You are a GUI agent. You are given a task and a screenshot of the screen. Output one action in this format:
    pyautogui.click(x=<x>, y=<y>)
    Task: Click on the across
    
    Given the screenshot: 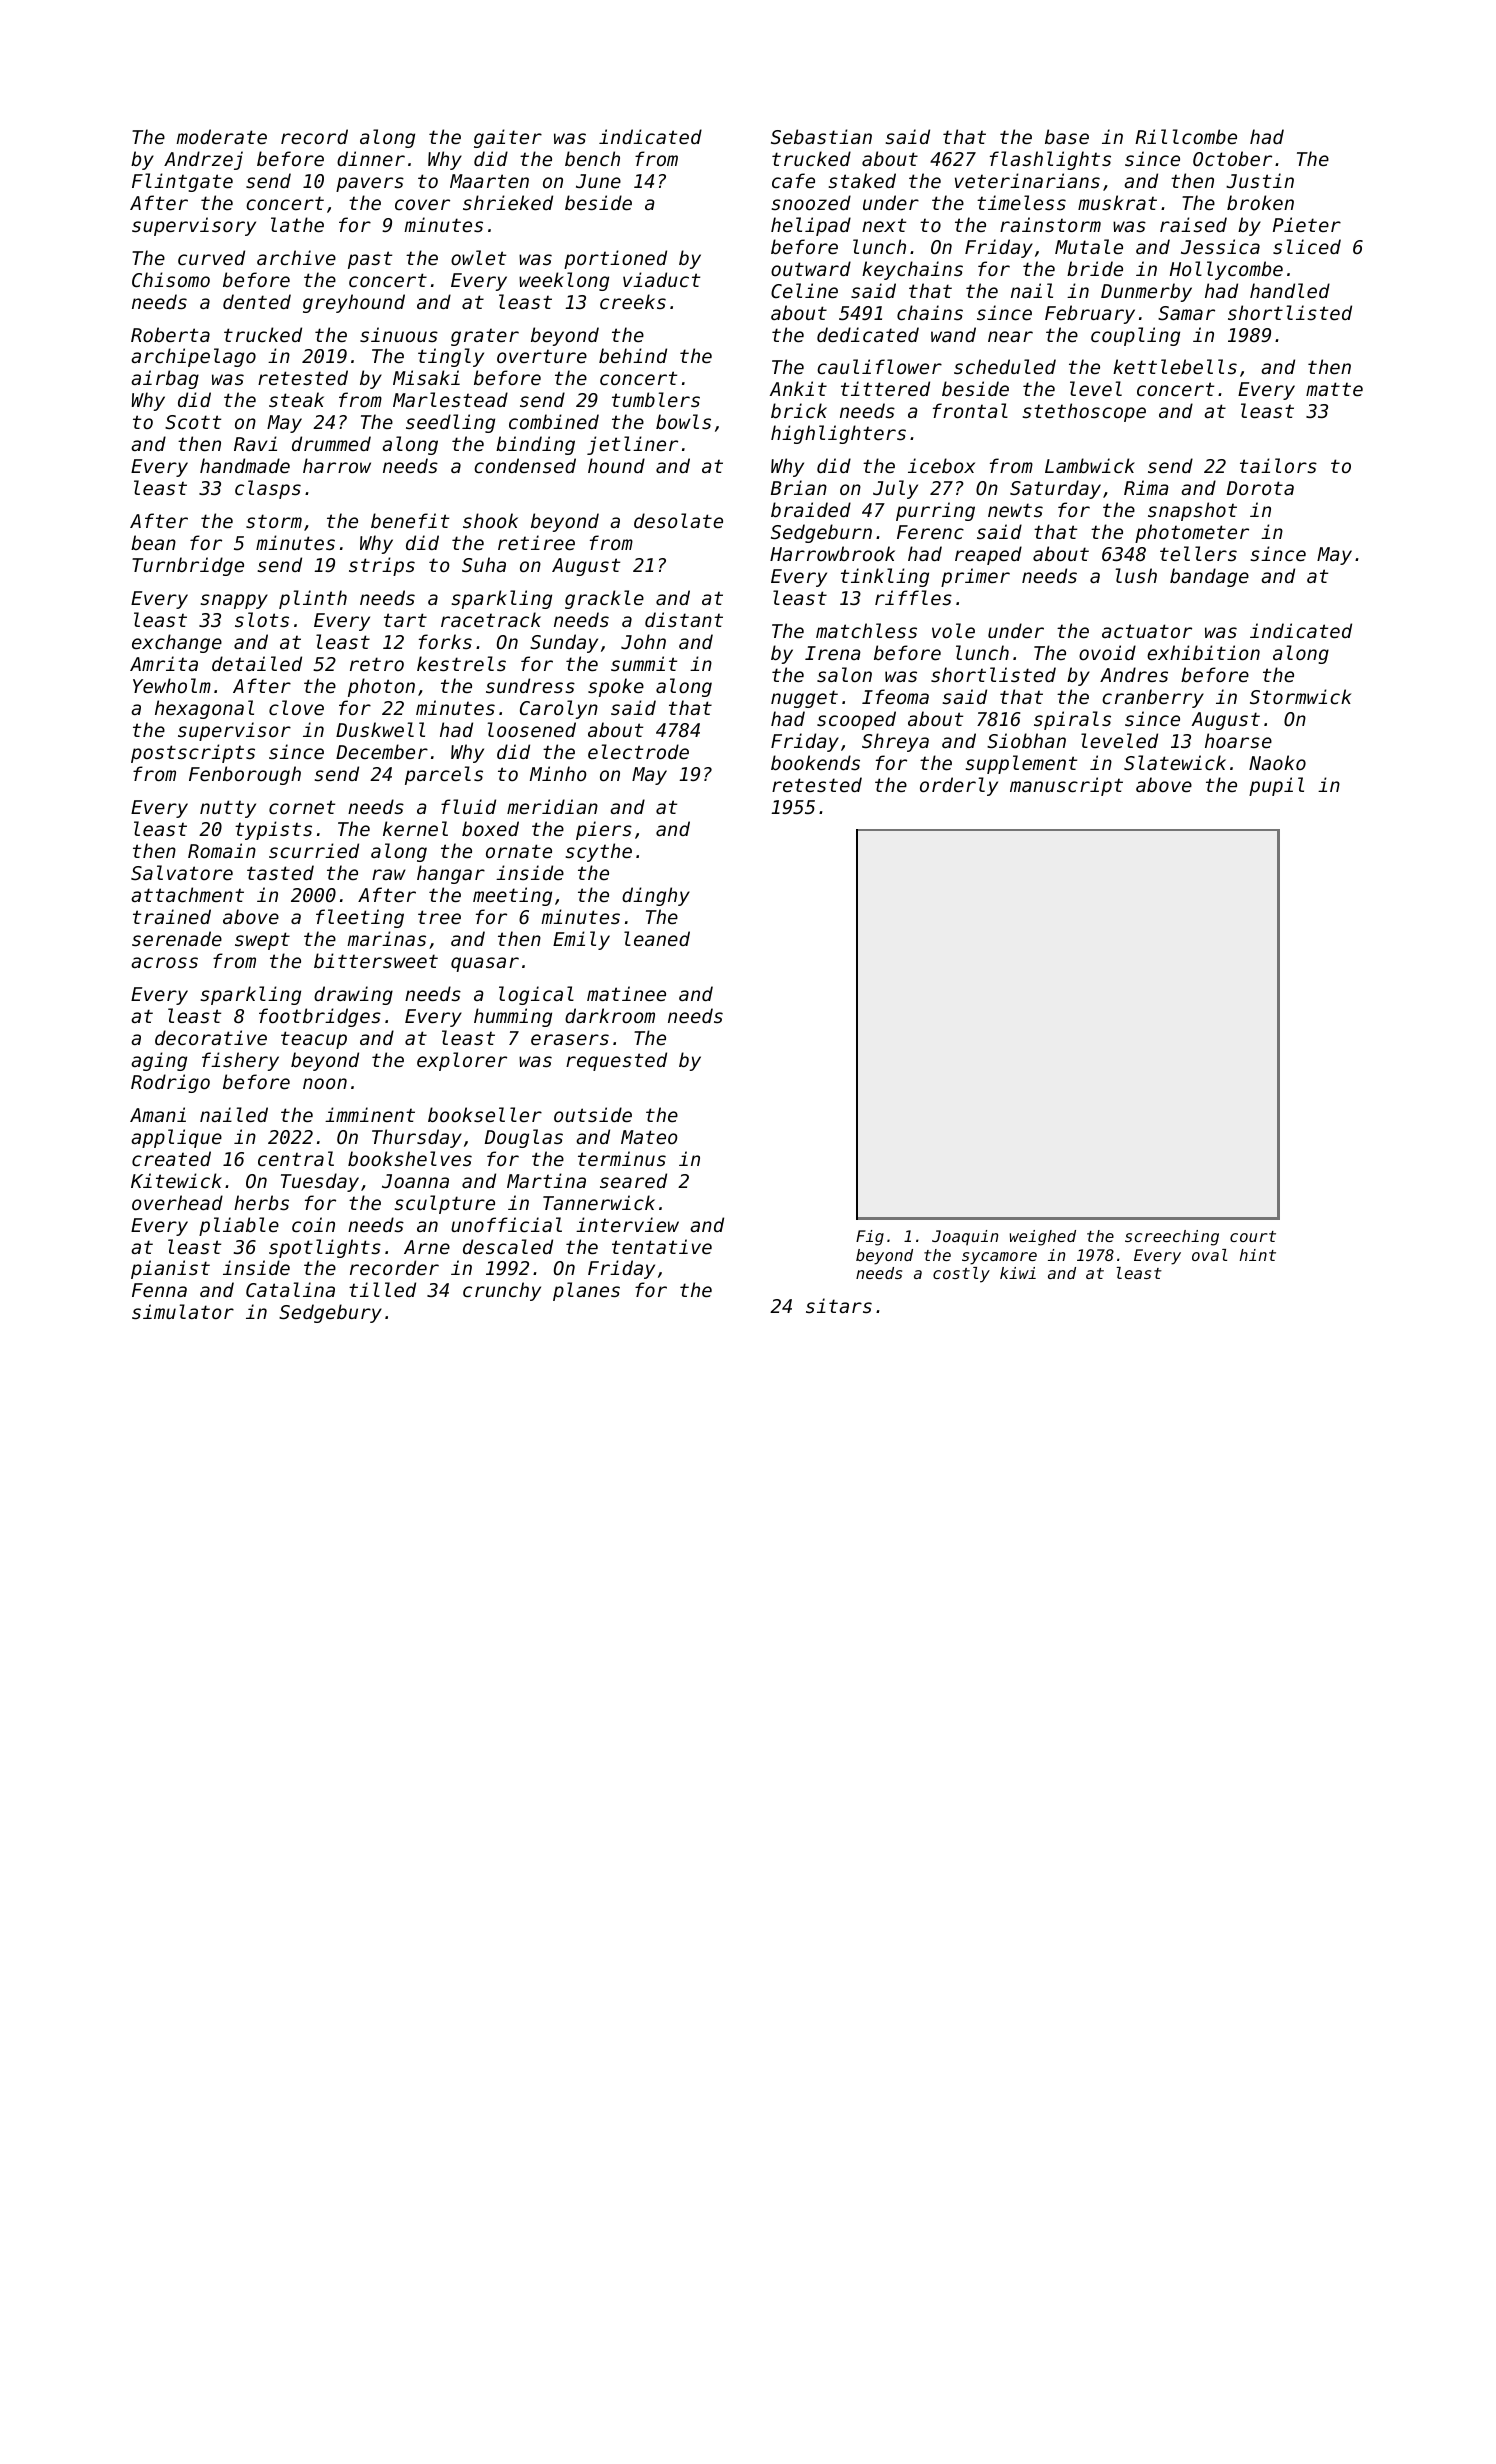 What is the action you would take?
    pyautogui.click(x=164, y=962)
